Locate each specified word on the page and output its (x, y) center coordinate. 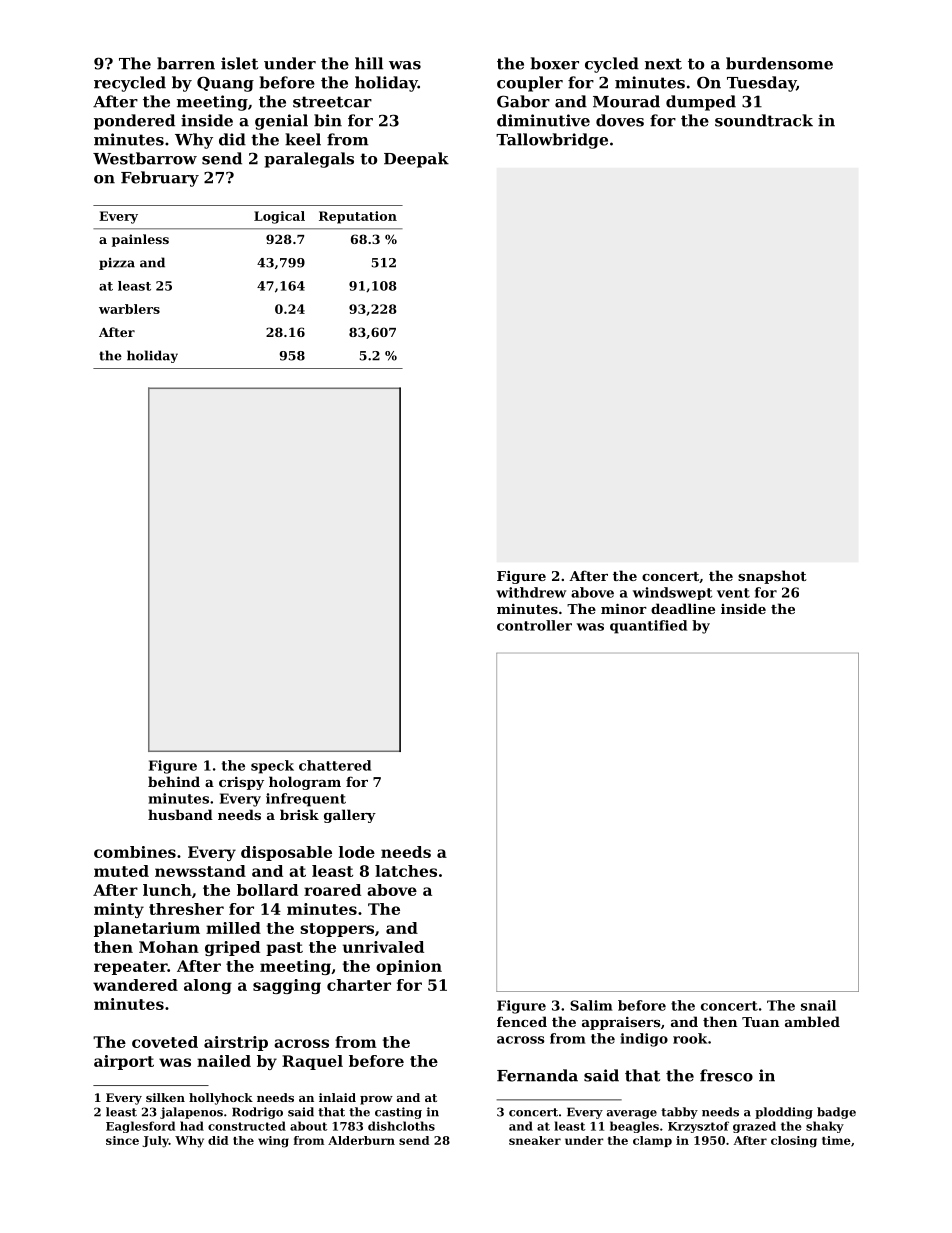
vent (733, 593)
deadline (683, 608)
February (160, 179)
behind (174, 781)
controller (534, 625)
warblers (129, 309)
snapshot (772, 577)
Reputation (358, 217)
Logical (279, 217)
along (208, 986)
